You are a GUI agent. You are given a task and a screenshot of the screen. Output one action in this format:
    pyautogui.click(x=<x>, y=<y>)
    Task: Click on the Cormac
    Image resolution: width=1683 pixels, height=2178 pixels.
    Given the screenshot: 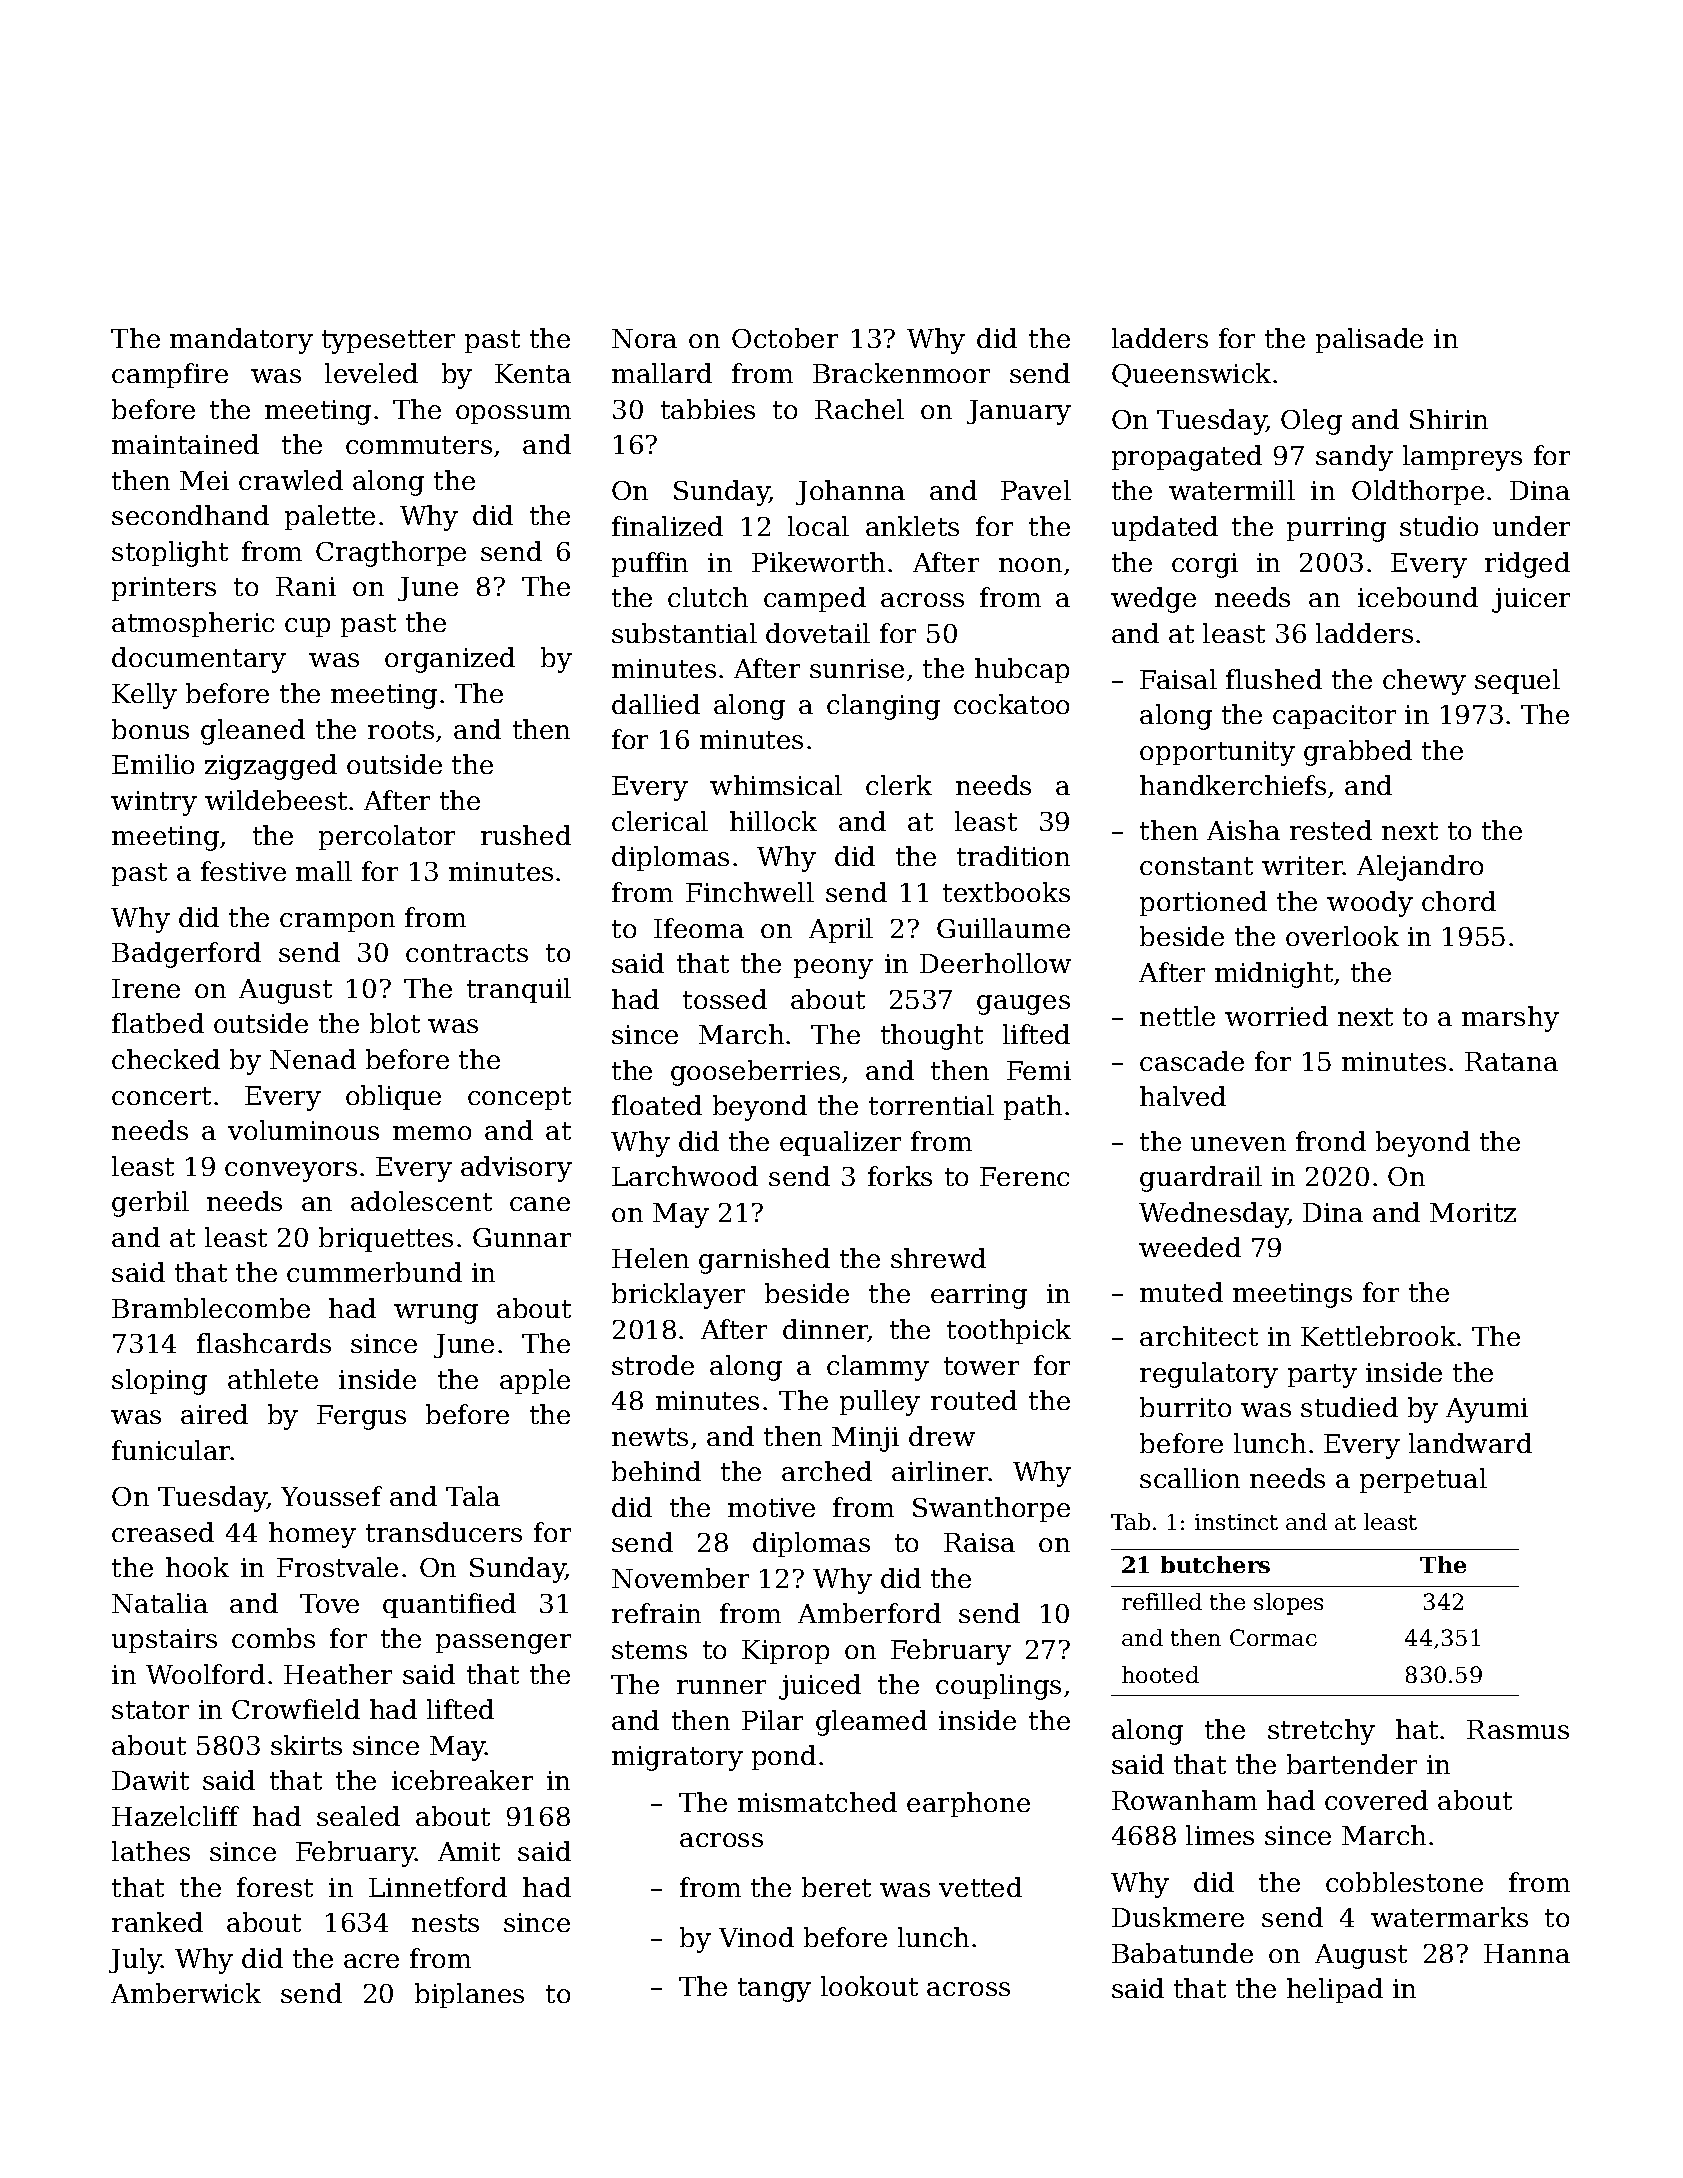 What is the action you would take?
    pyautogui.click(x=1273, y=1637)
